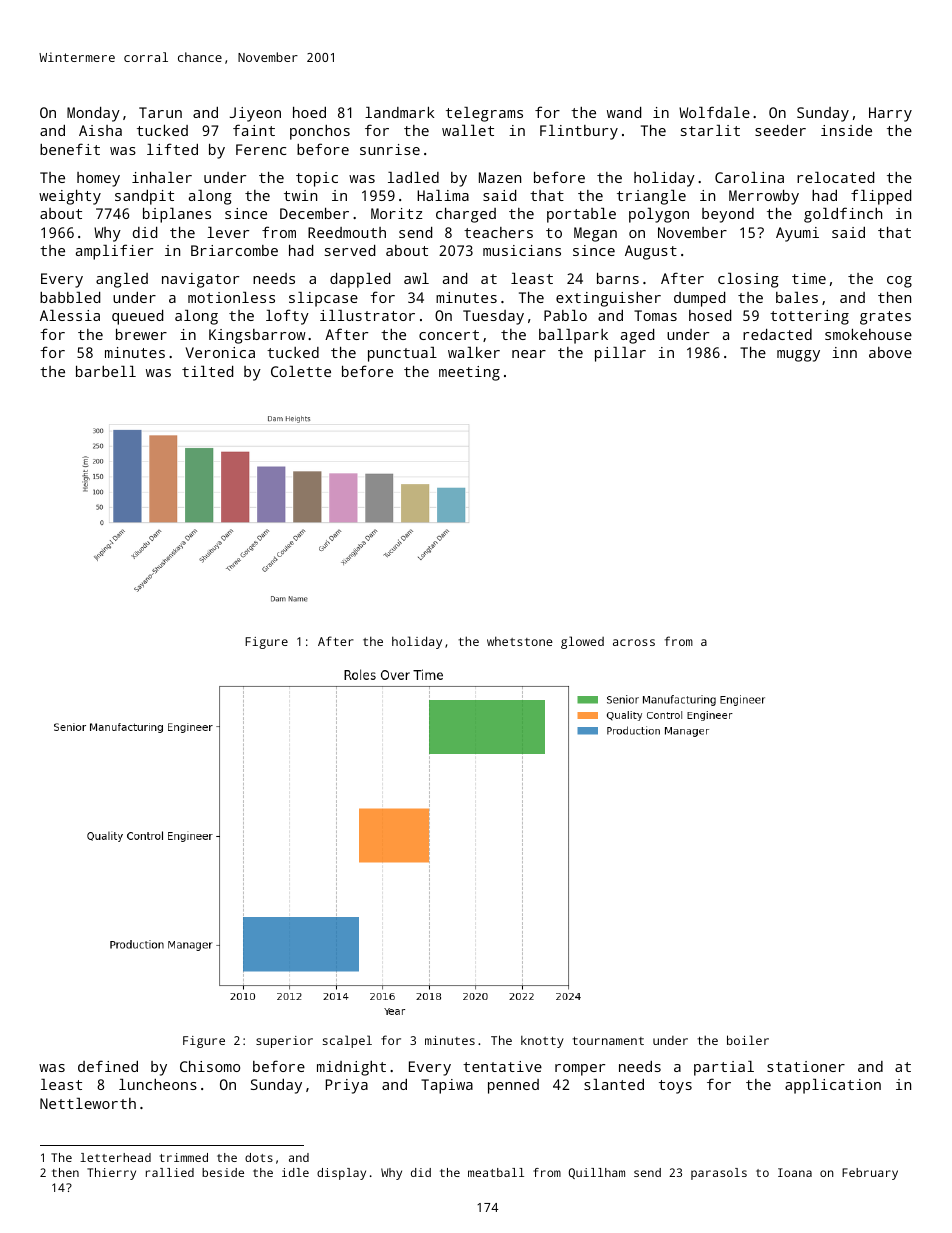 The height and width of the document is (1233, 952). What do you see at coordinates (484, 114) in the document?
I see `telegrams` at bounding box center [484, 114].
